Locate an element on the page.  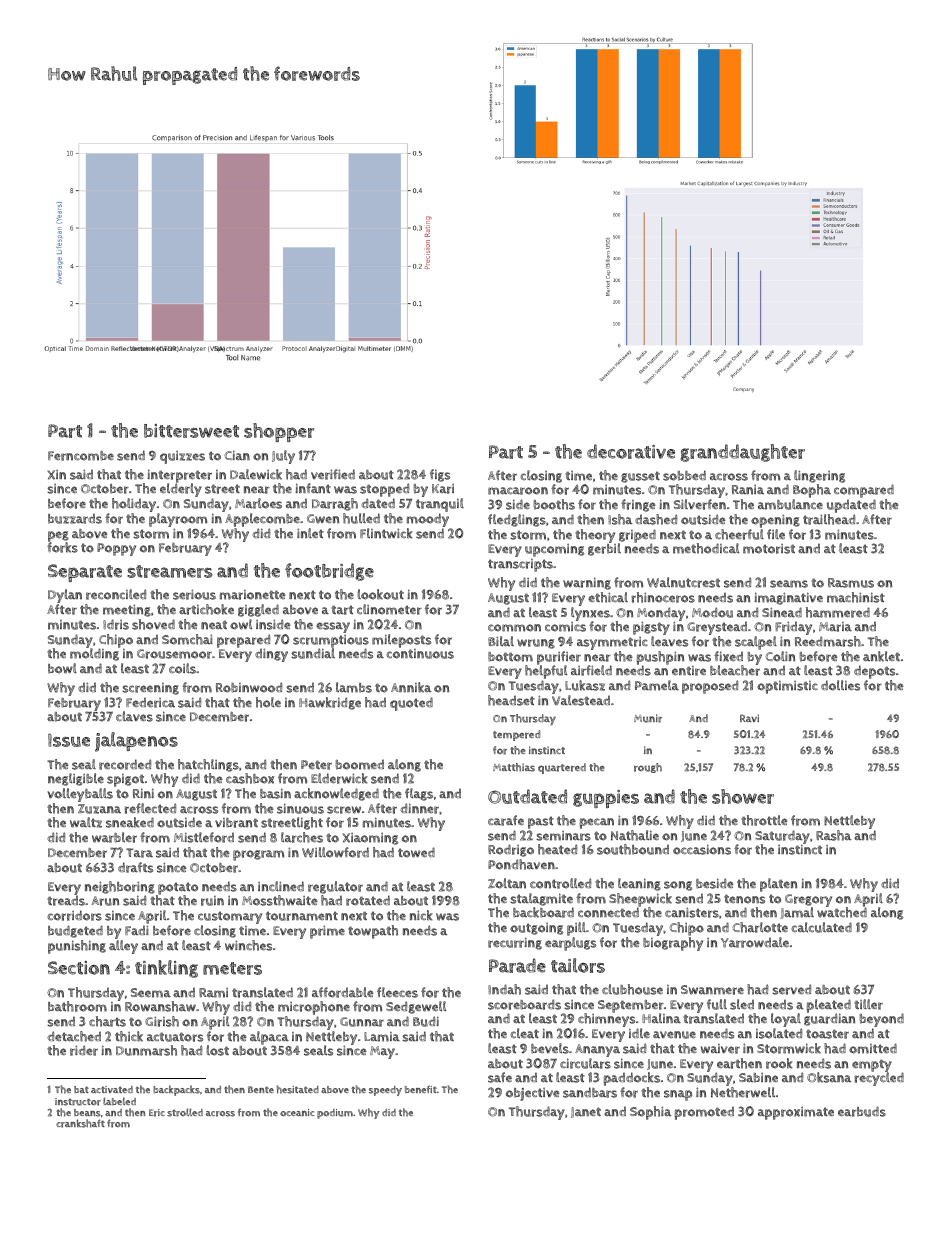
lingering is located at coordinates (819, 476).
